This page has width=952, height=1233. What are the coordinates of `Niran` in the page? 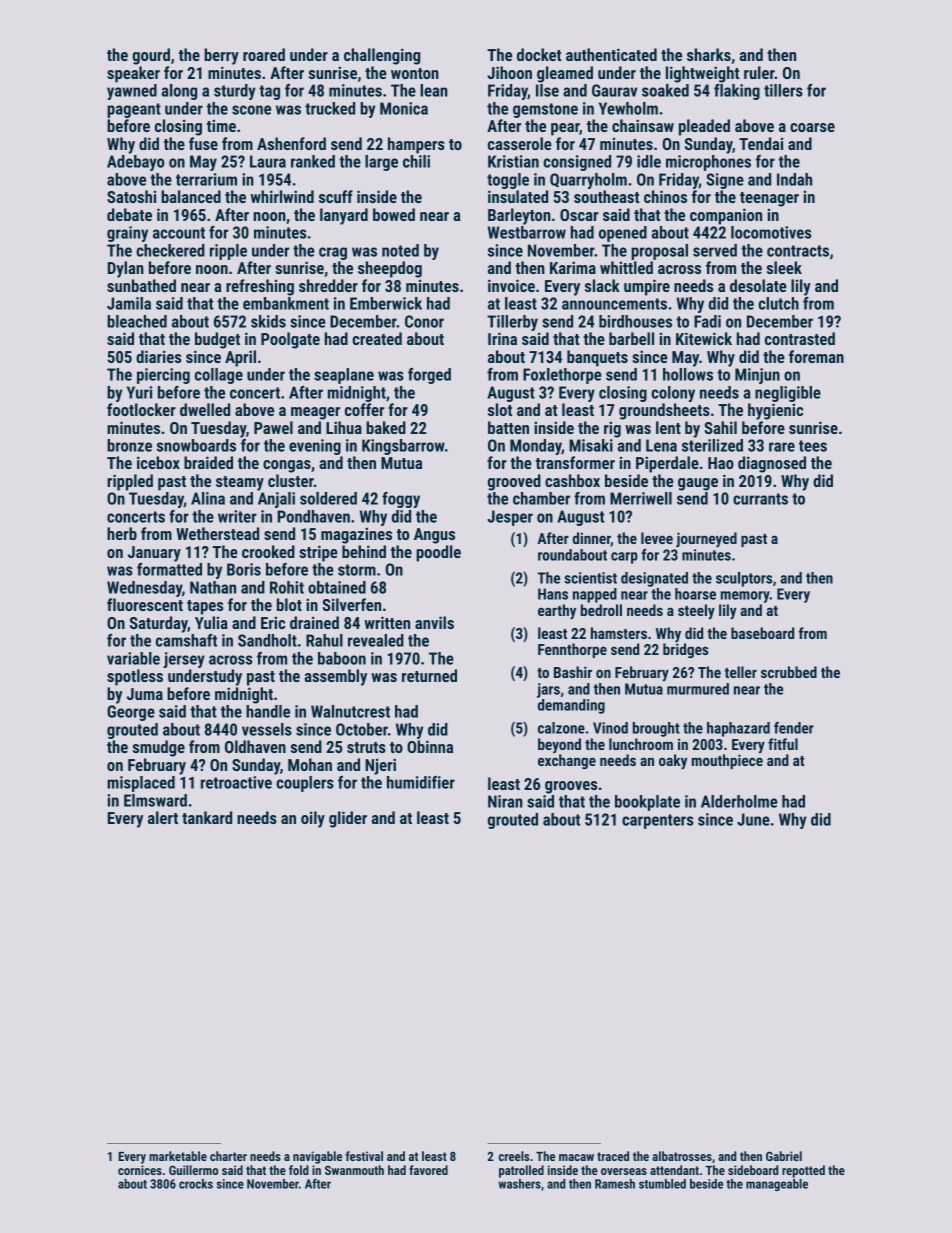 It's located at (505, 801).
